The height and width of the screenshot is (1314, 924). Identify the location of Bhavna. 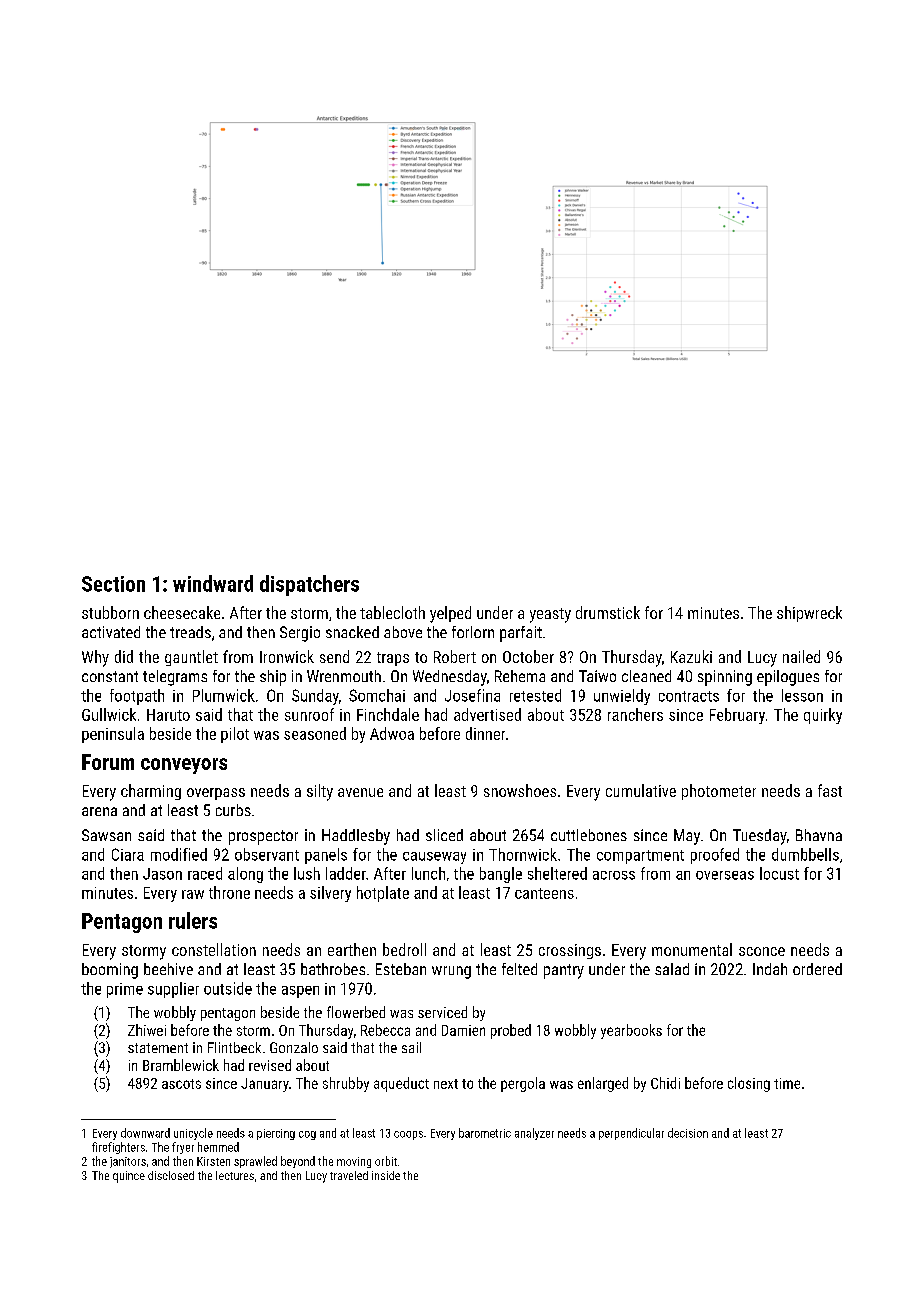
(819, 835).
